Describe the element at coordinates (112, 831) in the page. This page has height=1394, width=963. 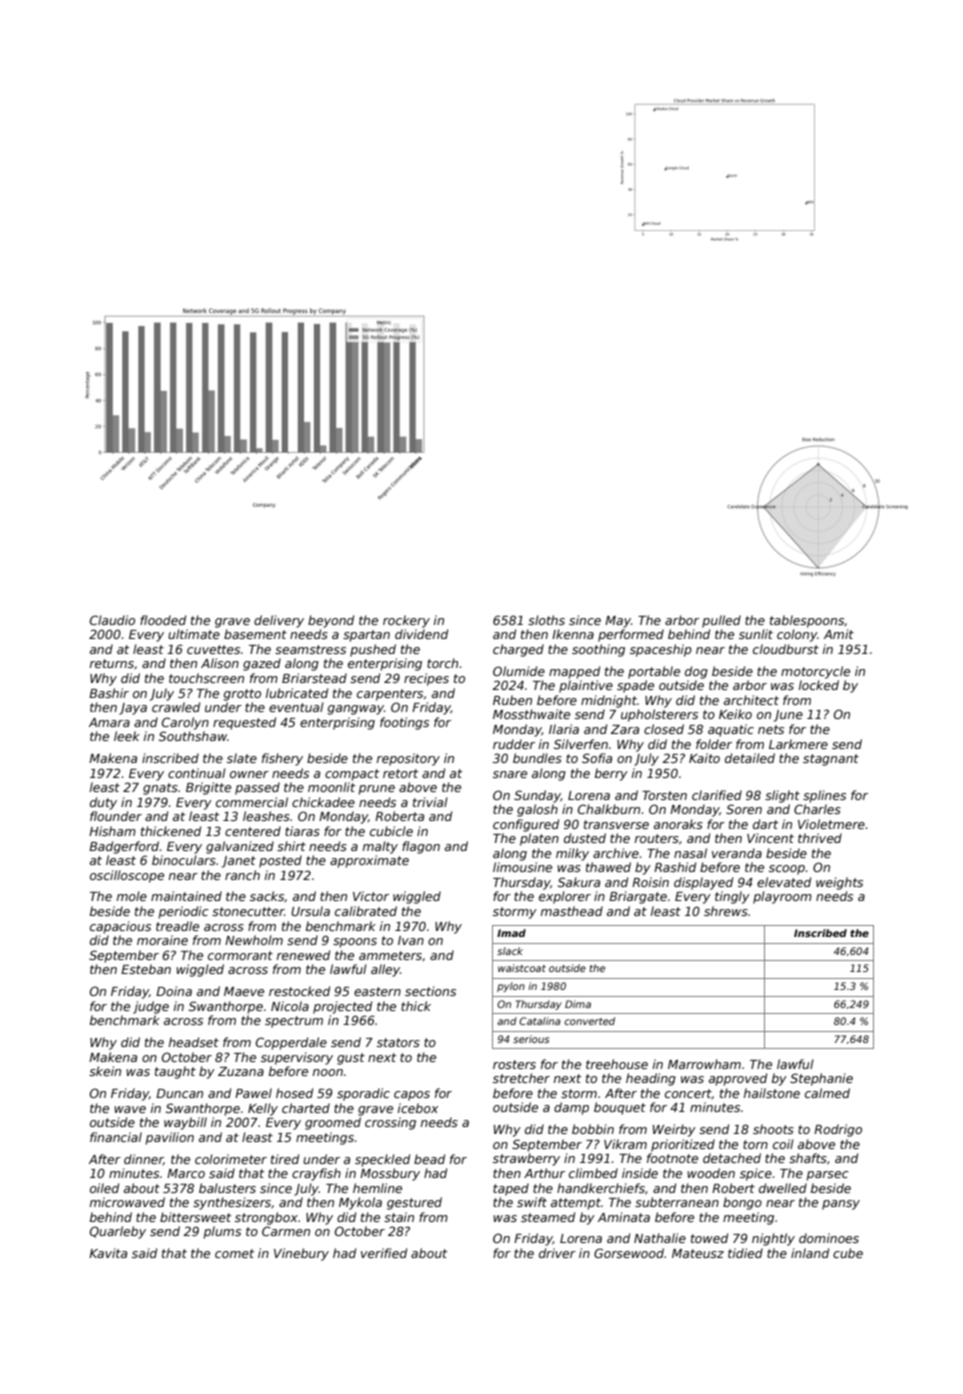
I see `Hisham` at that location.
